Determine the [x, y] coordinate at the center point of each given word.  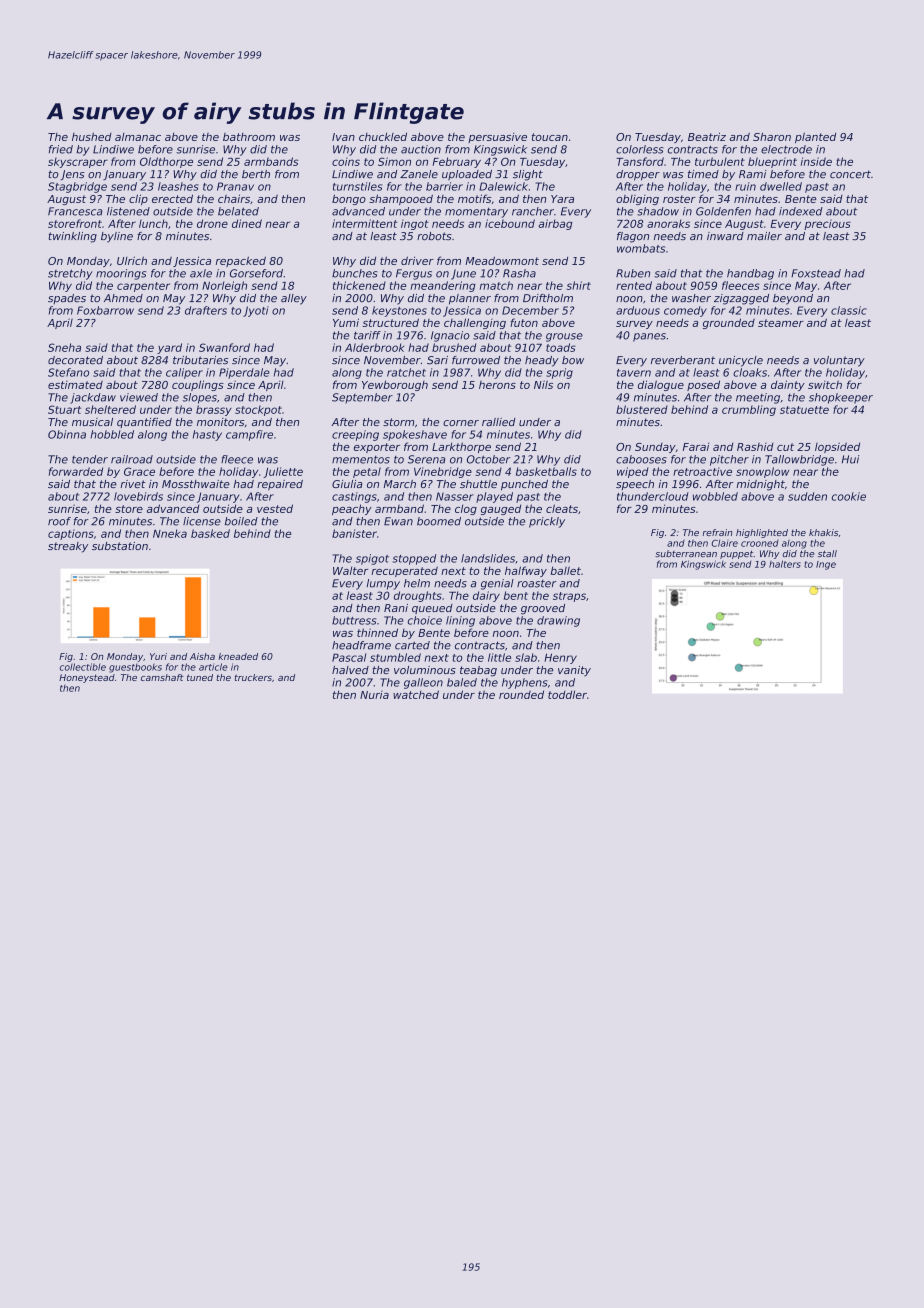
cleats [562, 508]
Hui [850, 459]
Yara [562, 199]
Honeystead [87, 678]
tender [90, 459]
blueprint [772, 162]
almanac [138, 137]
